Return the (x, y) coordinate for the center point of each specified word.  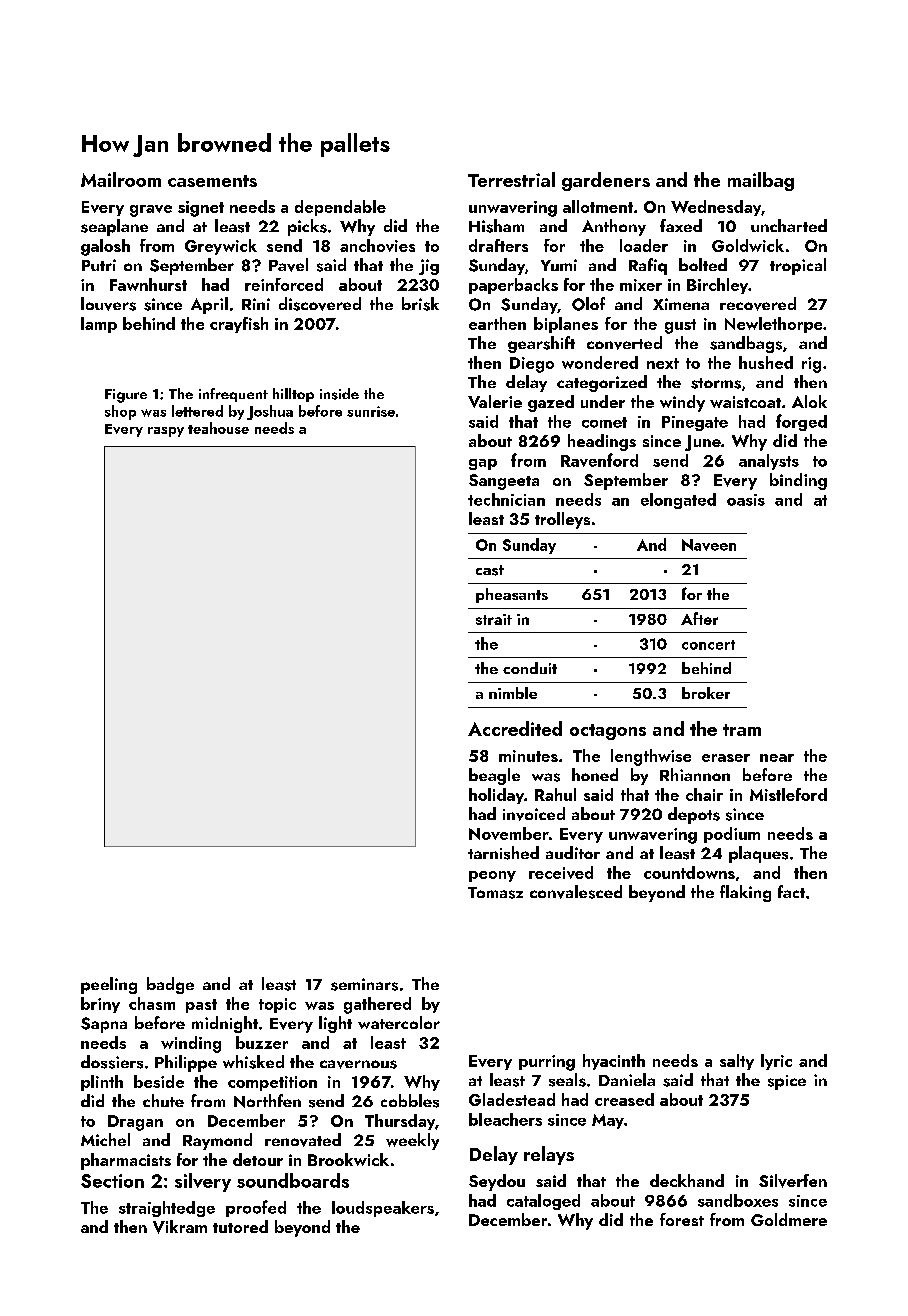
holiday (496, 796)
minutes (528, 756)
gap (483, 464)
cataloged (543, 1202)
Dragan (135, 1123)
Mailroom (121, 179)
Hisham (496, 226)
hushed (766, 362)
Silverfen (793, 1181)
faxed (681, 225)
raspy (166, 432)
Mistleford (788, 794)
